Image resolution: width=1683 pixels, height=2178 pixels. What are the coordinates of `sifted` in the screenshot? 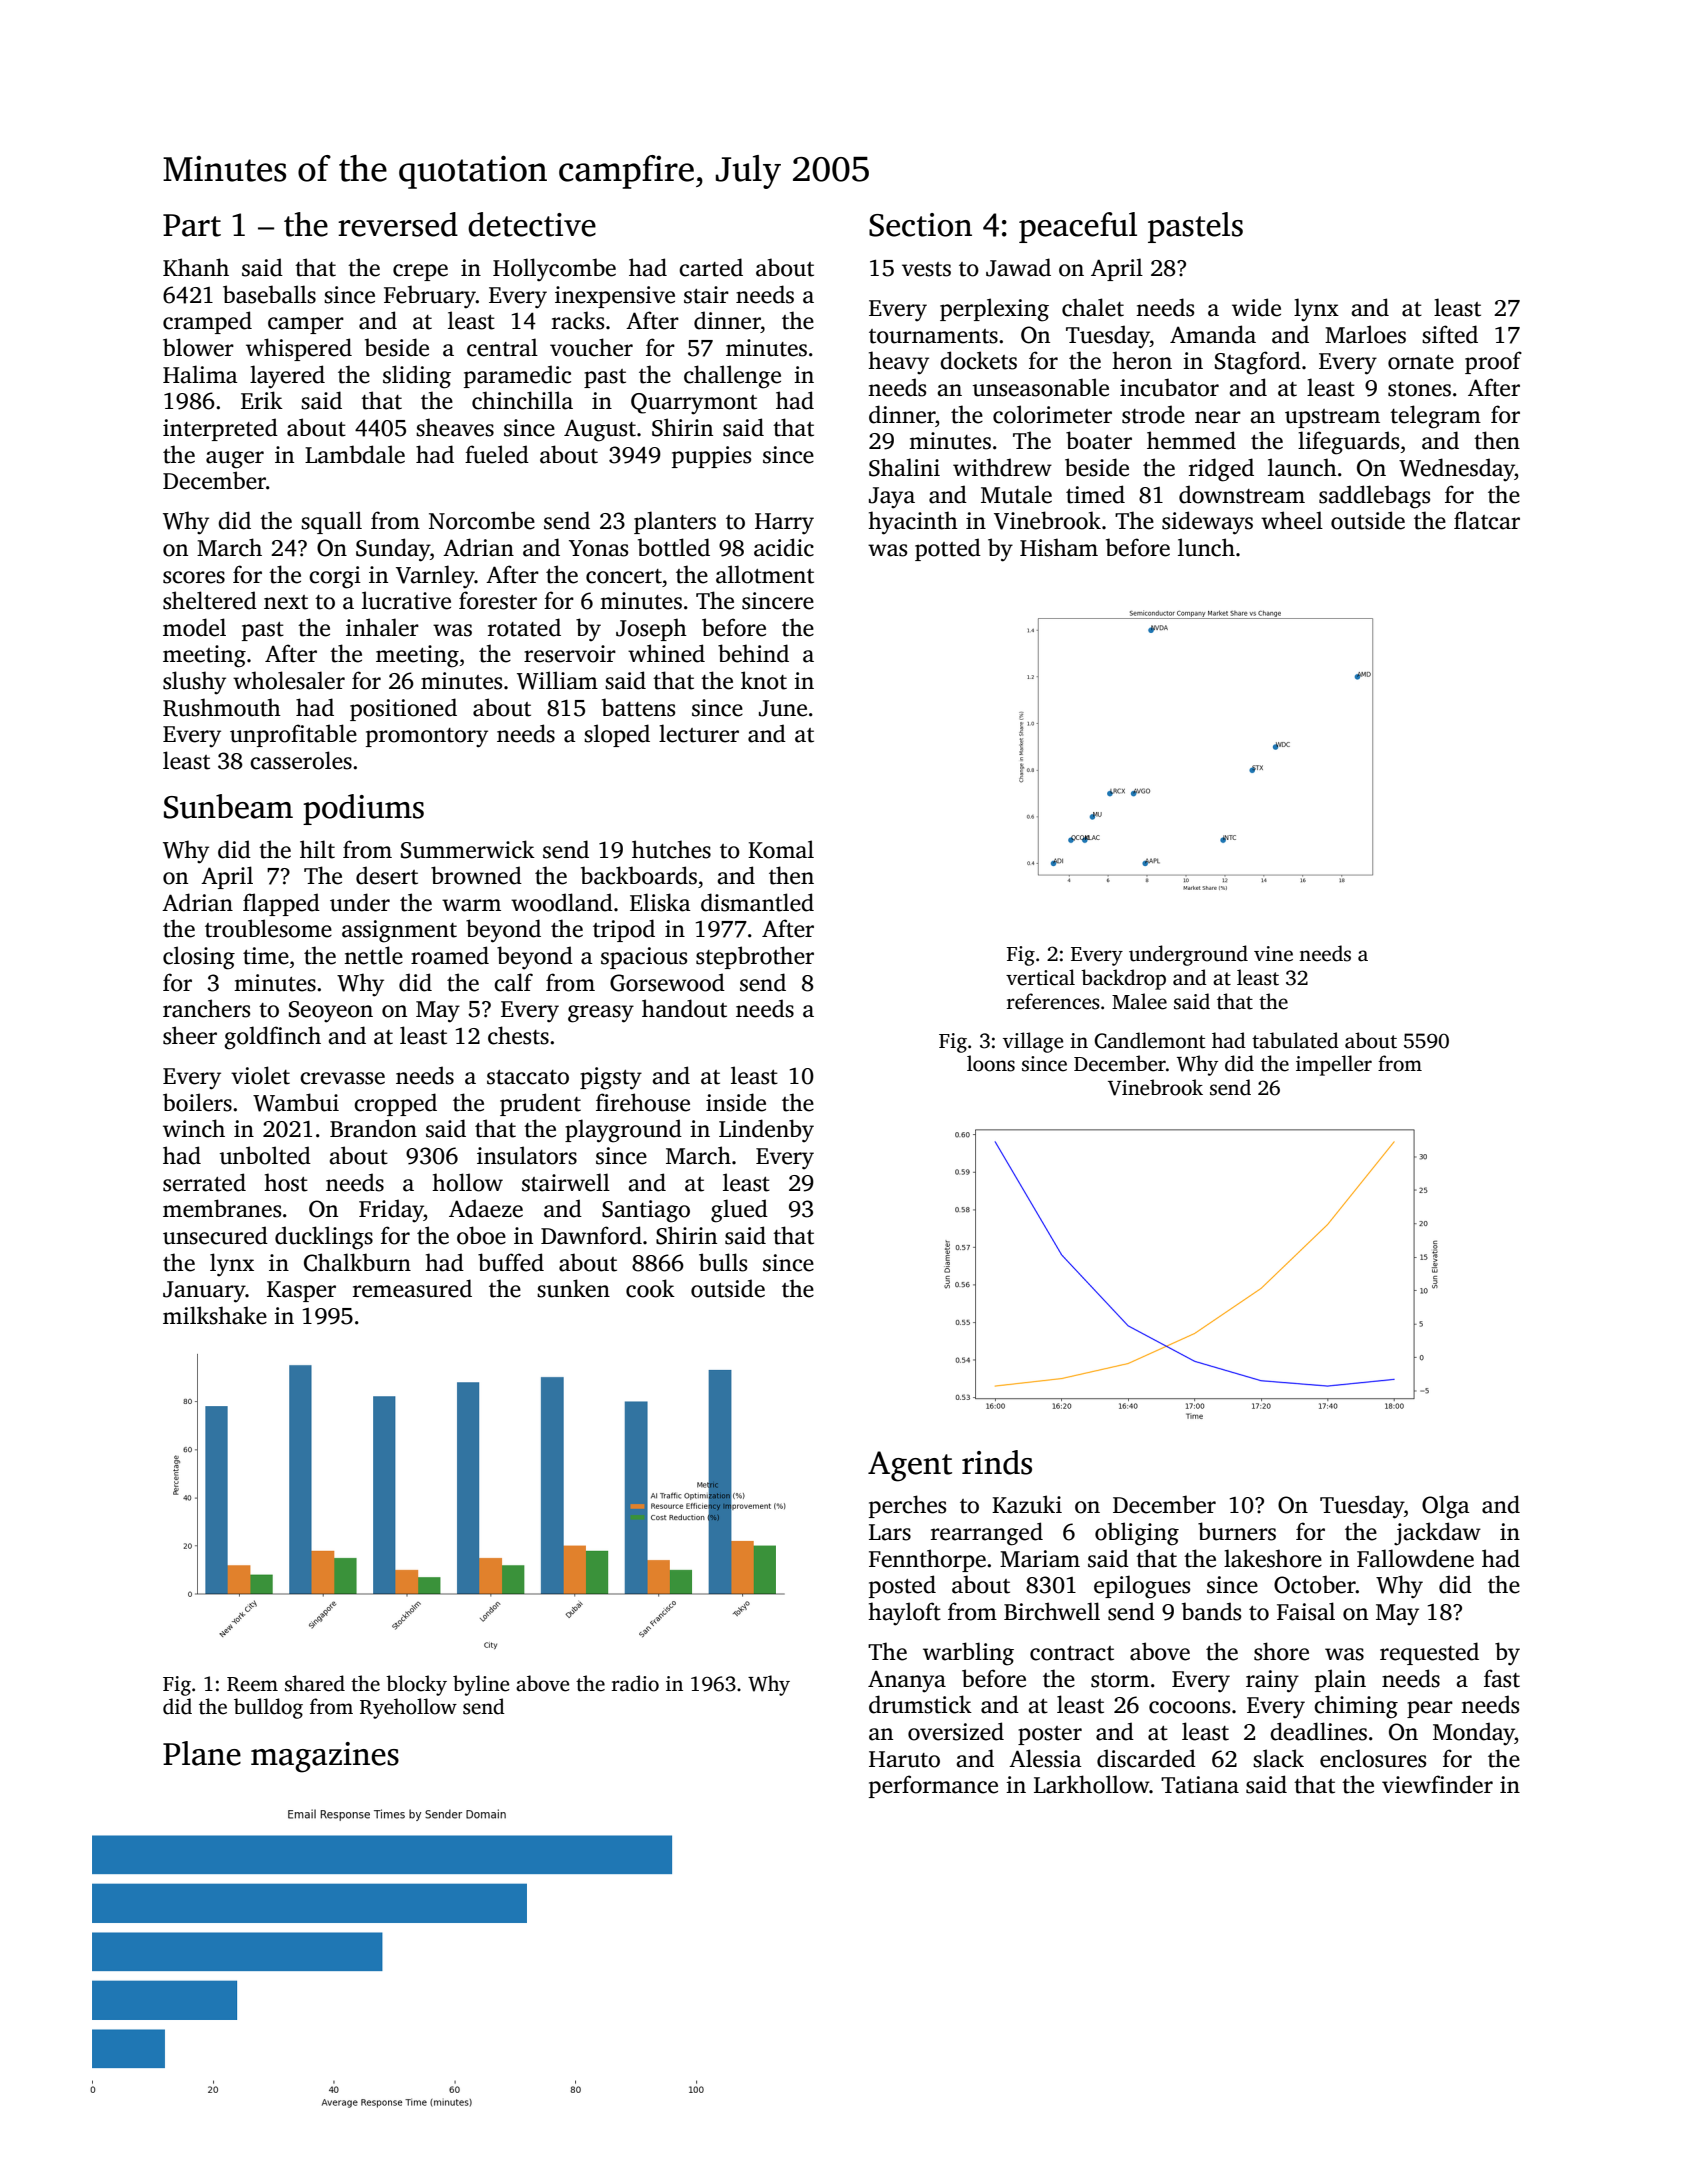 It's located at (1450, 334).
